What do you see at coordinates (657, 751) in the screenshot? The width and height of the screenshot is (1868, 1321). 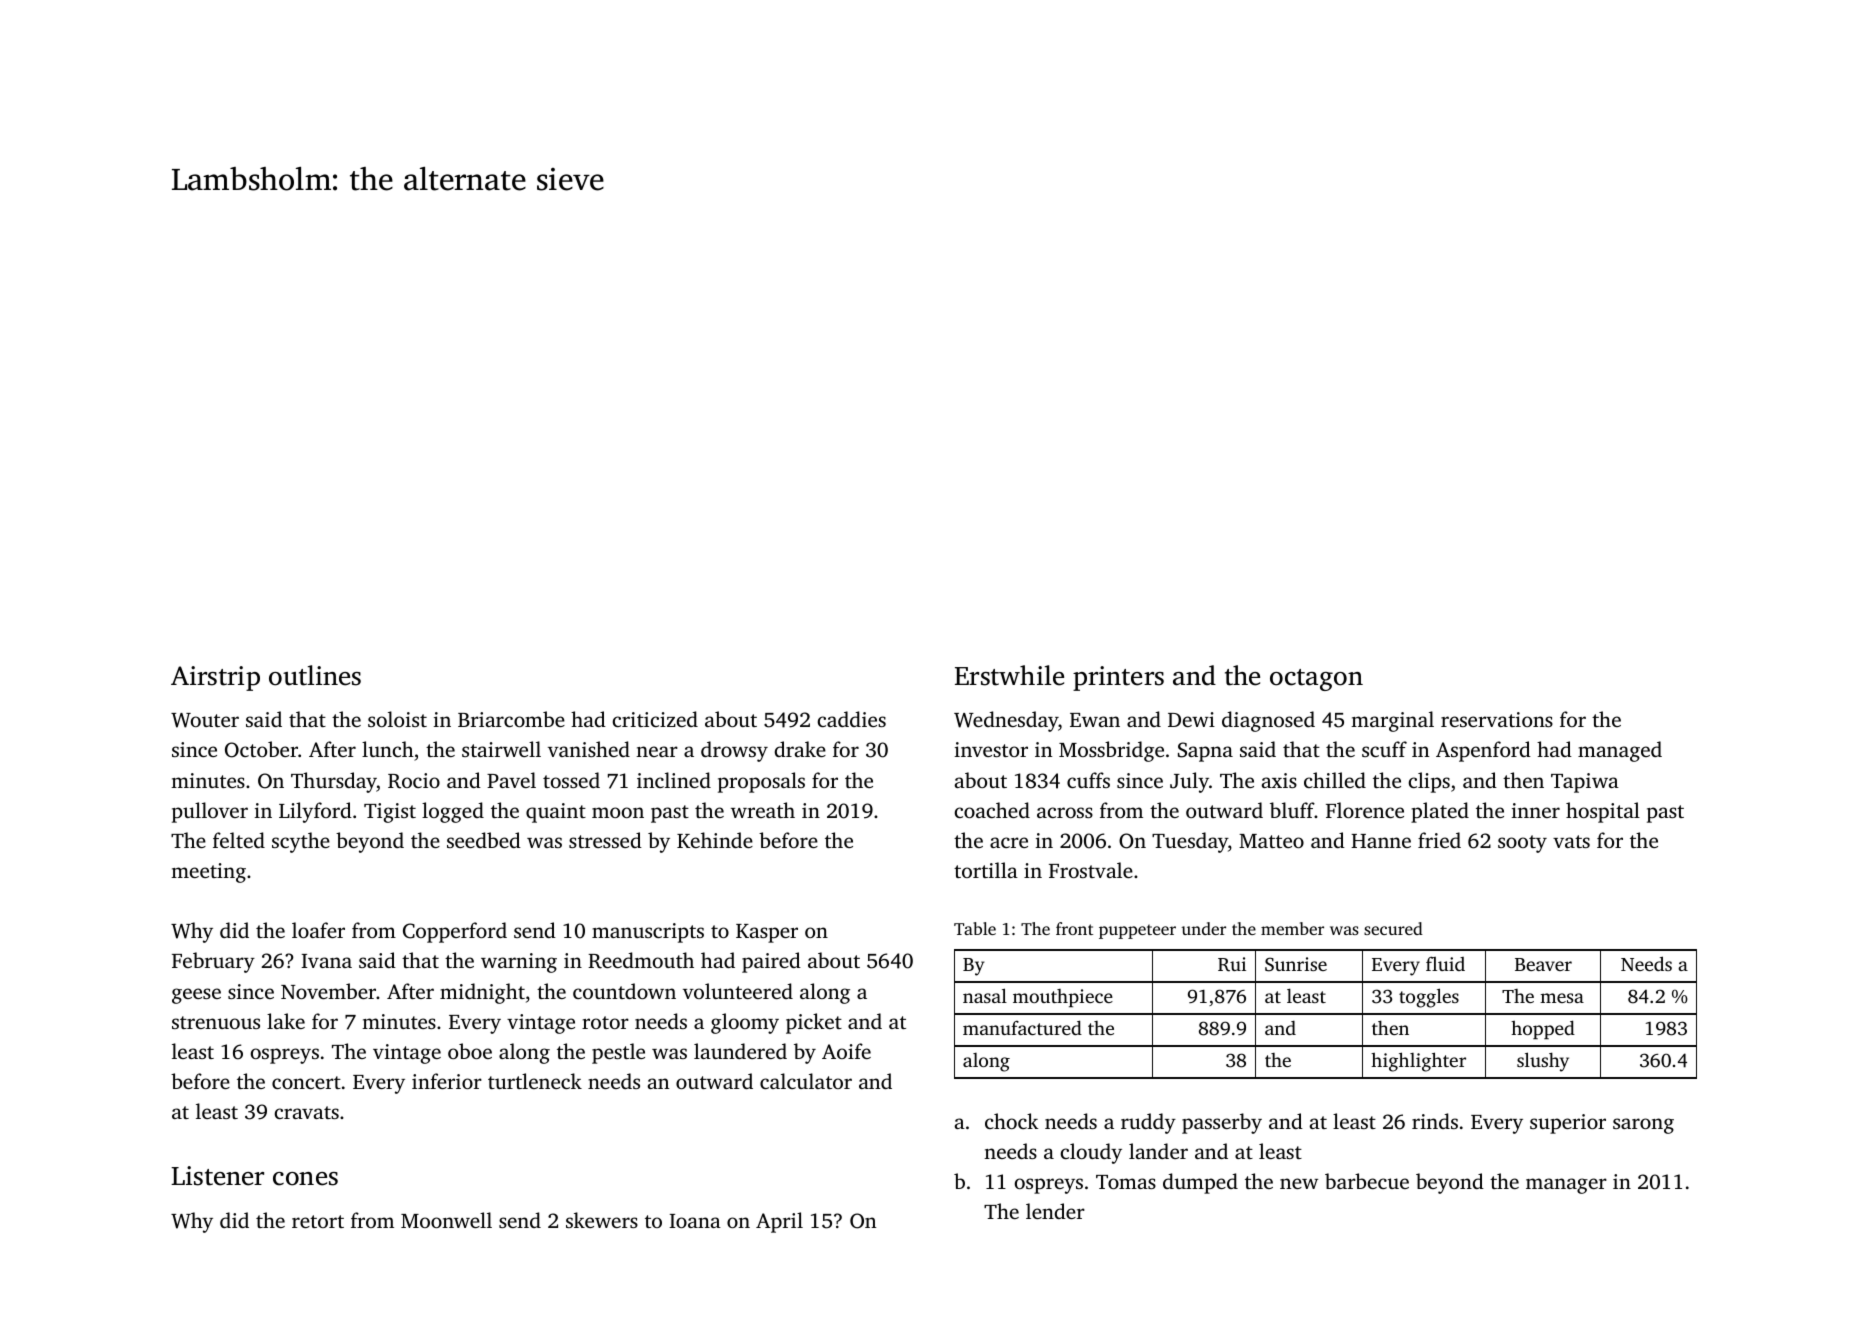 I see `near` at bounding box center [657, 751].
